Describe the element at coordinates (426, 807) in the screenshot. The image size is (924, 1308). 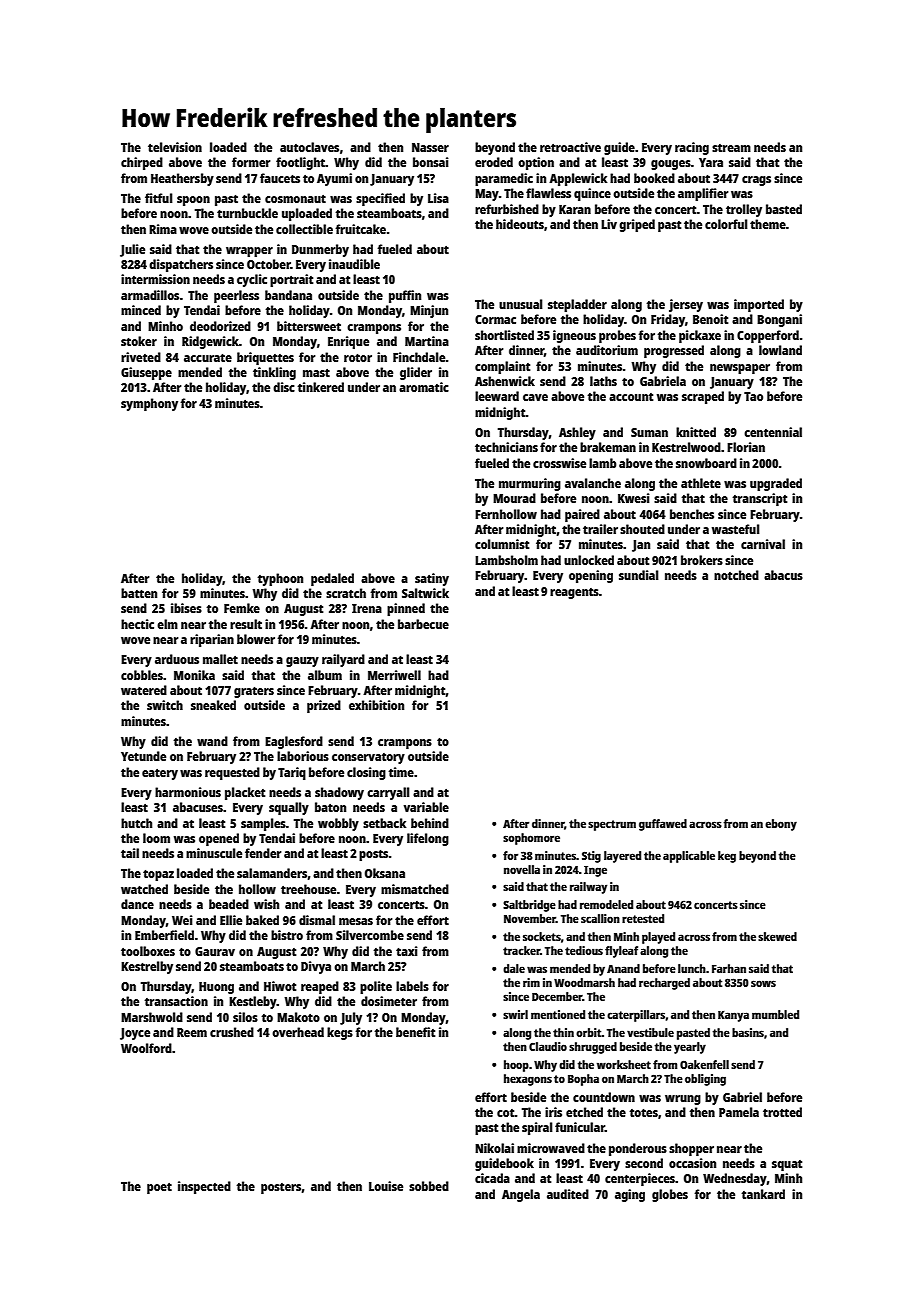
I see `variable` at that location.
